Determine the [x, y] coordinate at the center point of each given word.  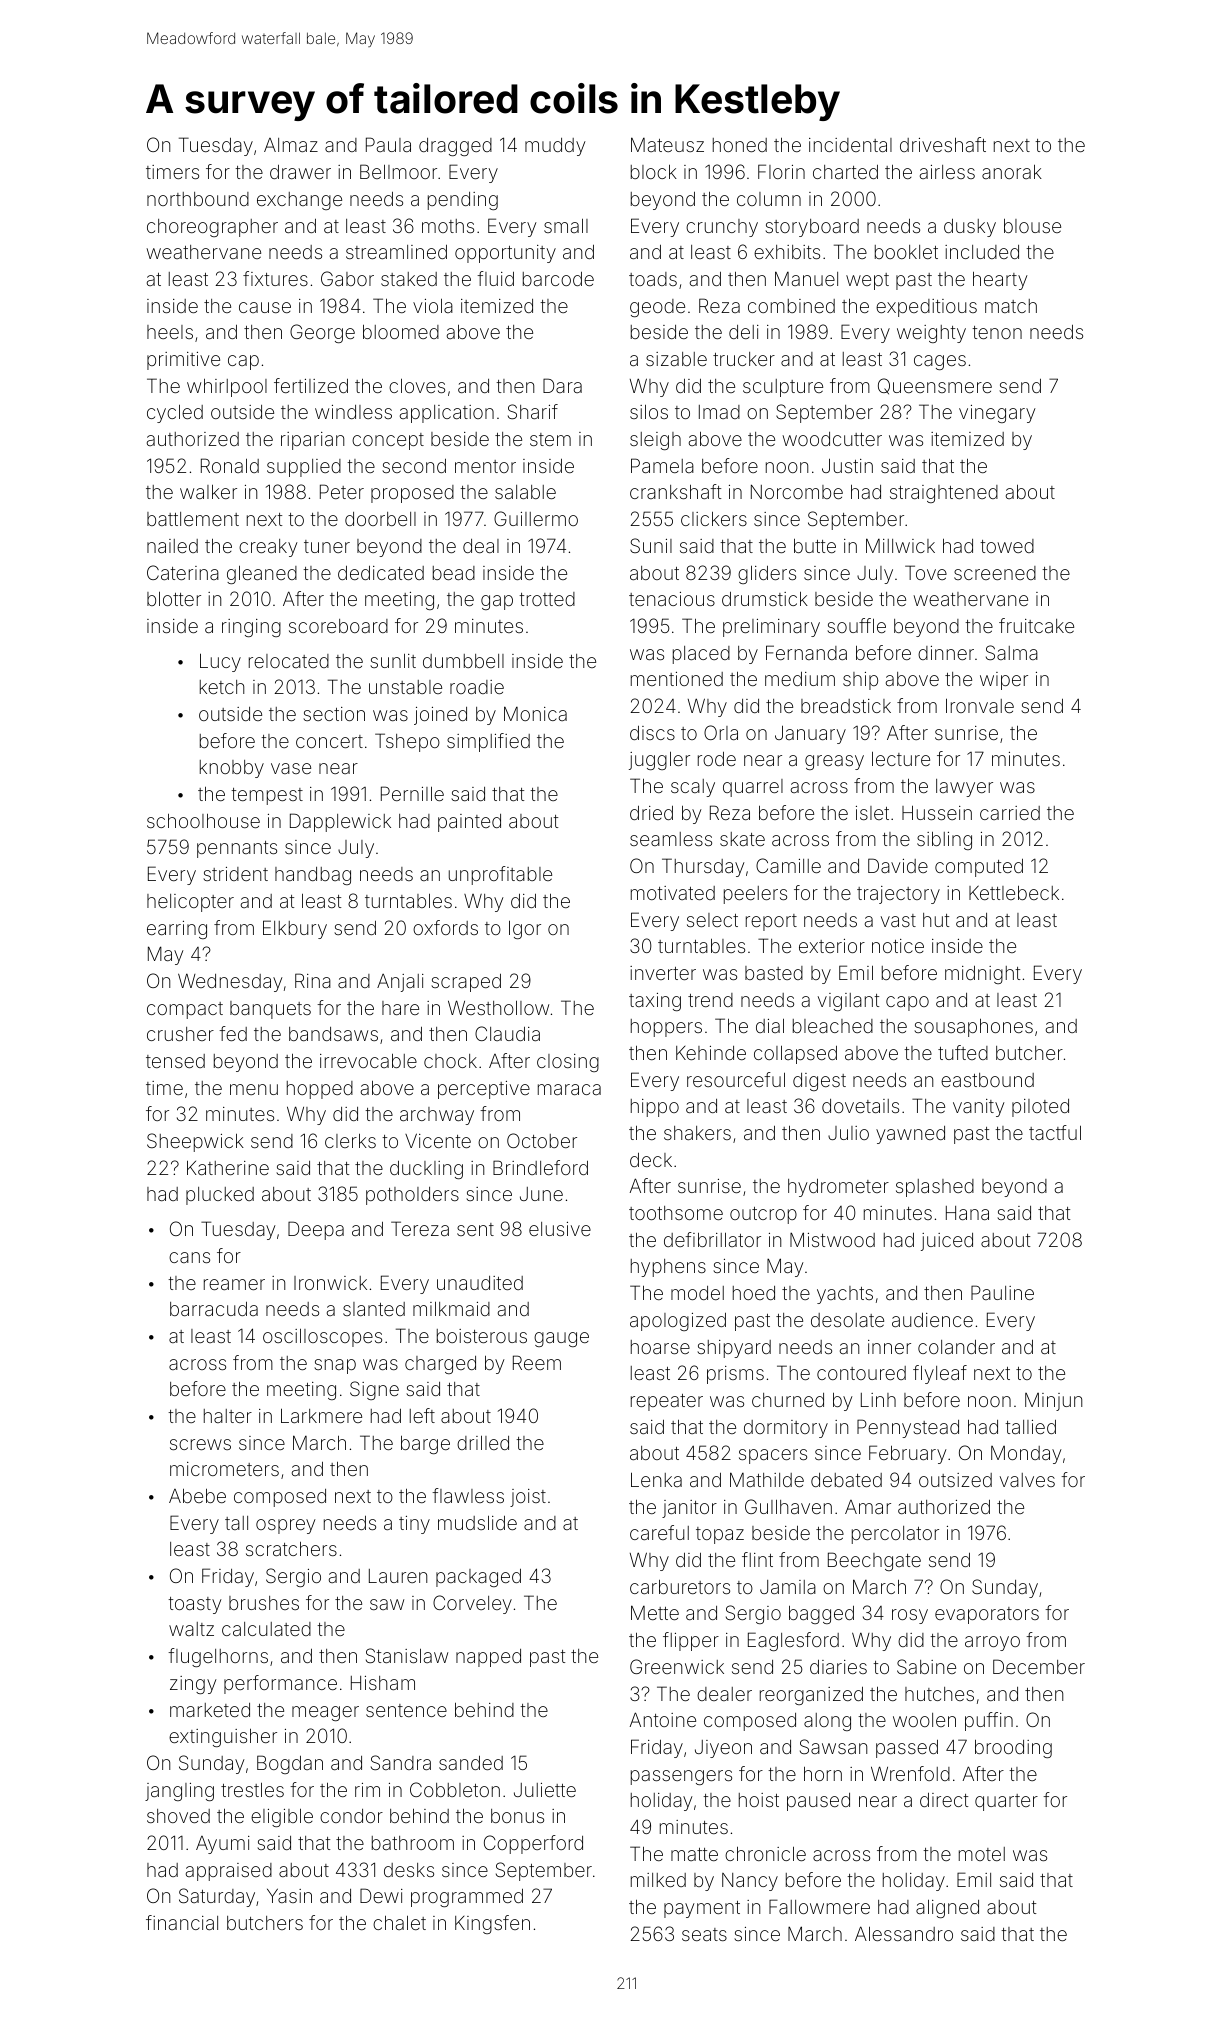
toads [653, 279]
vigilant [848, 1002]
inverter [663, 973]
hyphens [668, 1268]
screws [200, 1444]
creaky [268, 548]
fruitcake [1036, 625]
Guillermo [536, 518]
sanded [471, 1763]
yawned [910, 1135]
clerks [350, 1141]
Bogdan [290, 1764]
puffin [989, 1721]
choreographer [212, 228]
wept [867, 281]
